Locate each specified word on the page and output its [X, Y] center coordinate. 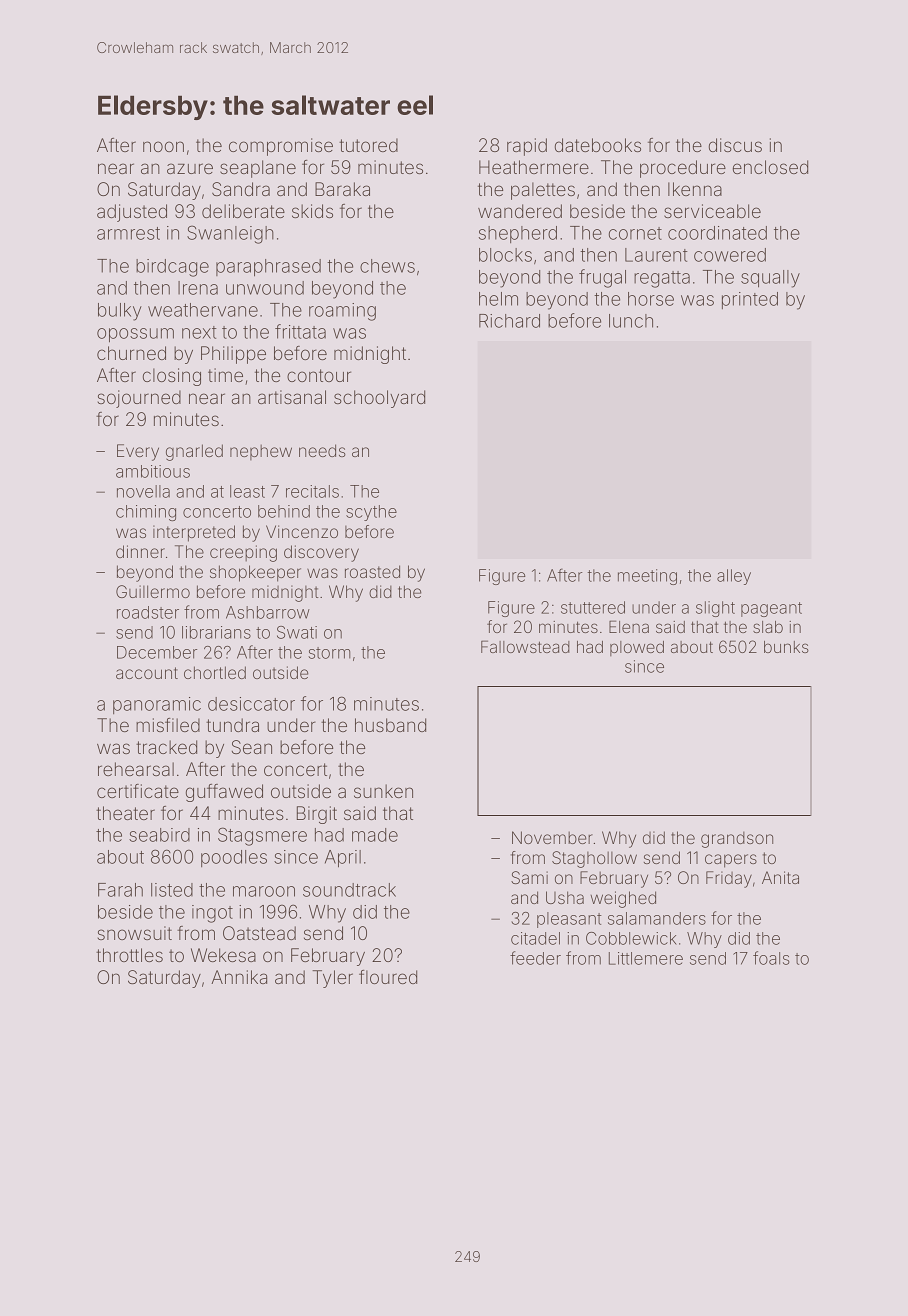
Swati [297, 632]
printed [750, 300]
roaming [342, 312]
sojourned [139, 399]
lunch [631, 321]
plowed [637, 648]
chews [387, 266]
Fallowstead [525, 646]
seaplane [258, 169]
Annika [239, 977]
